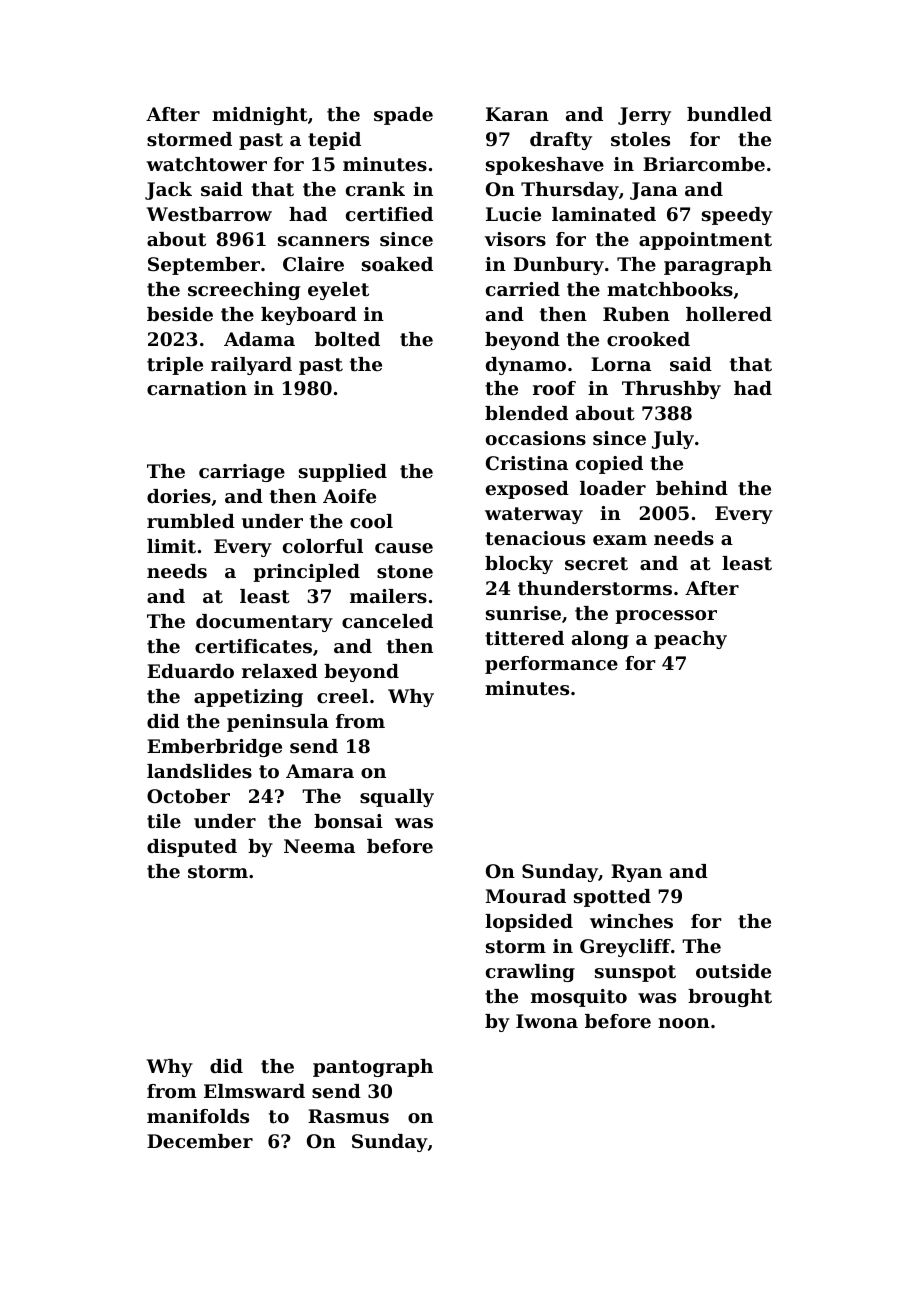 The image size is (919, 1304). Describe the element at coordinates (190, 671) in the screenshot. I see `Eduardo` at that location.
